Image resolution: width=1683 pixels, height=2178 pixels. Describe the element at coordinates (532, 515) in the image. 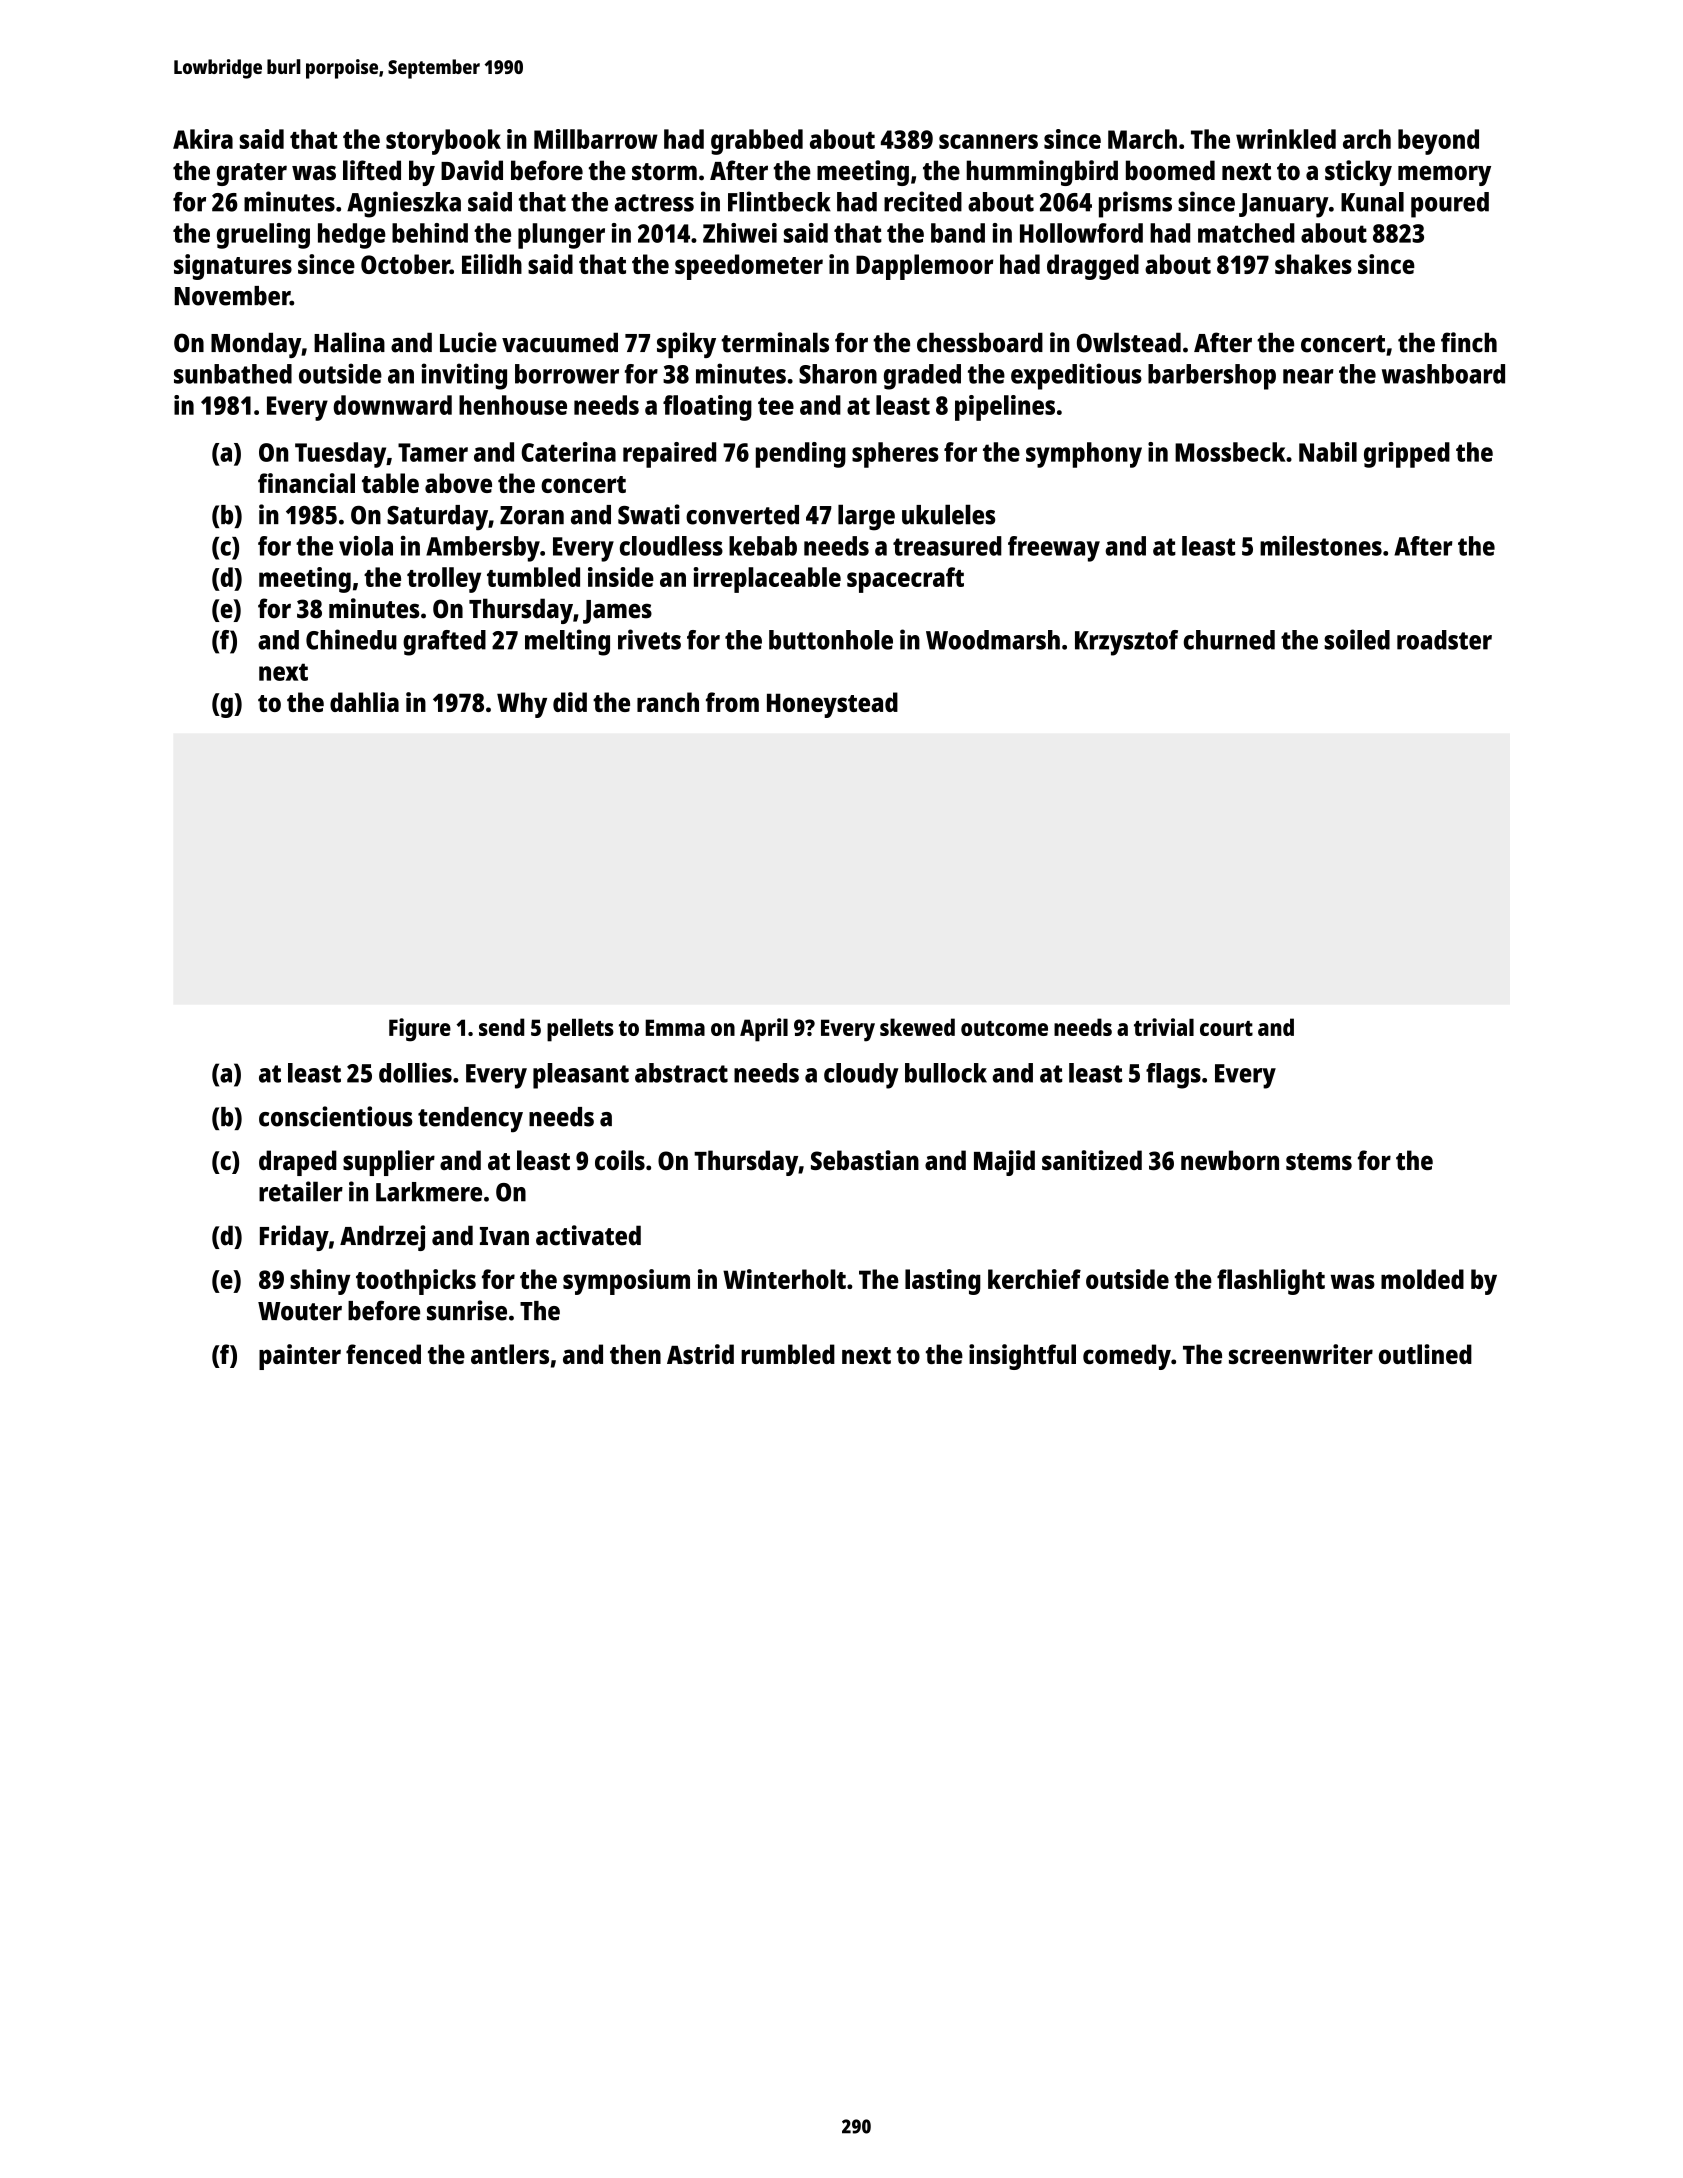

I see `Zoran` at that location.
